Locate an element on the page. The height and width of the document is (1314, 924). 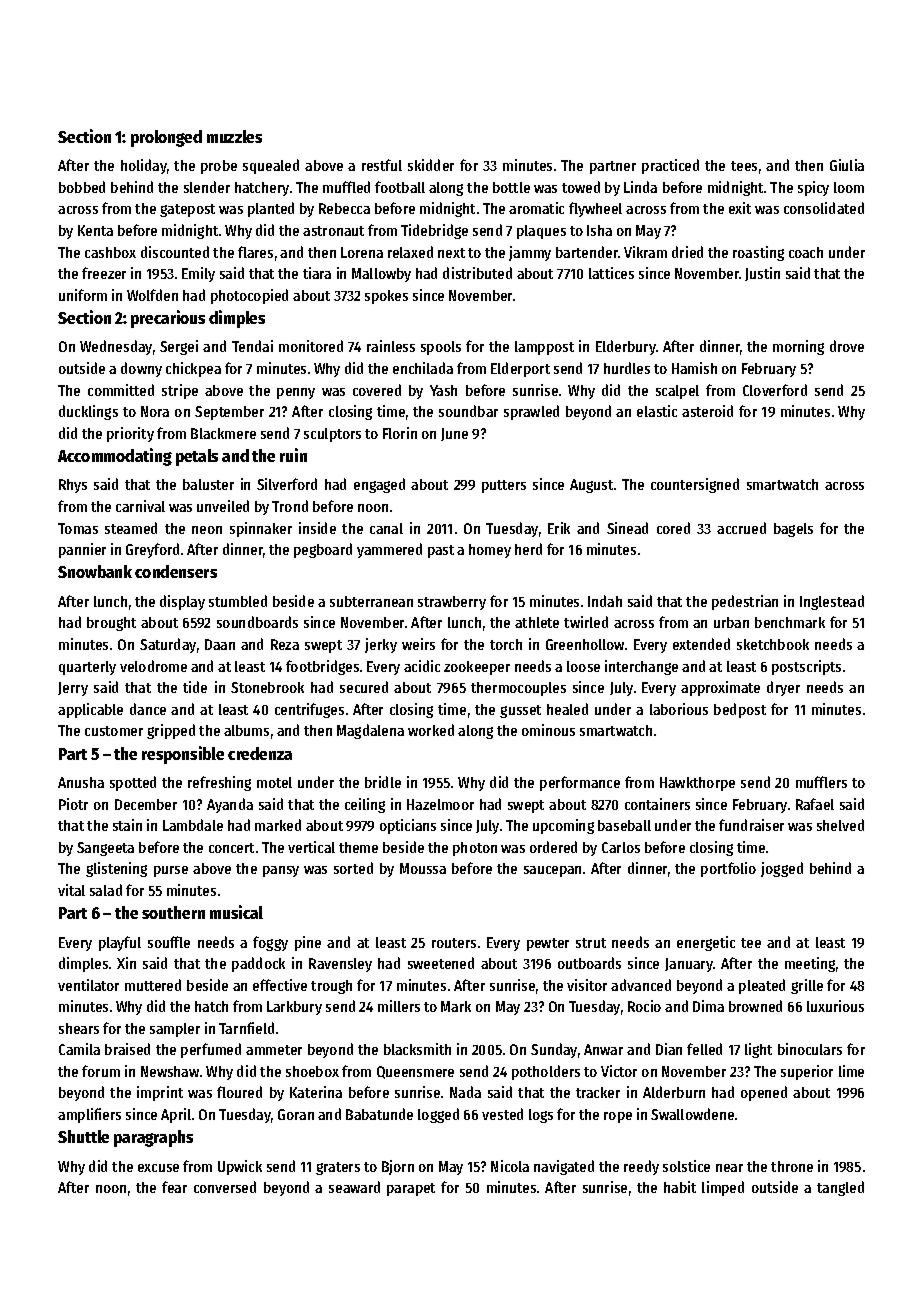
prolonged is located at coordinates (166, 138).
